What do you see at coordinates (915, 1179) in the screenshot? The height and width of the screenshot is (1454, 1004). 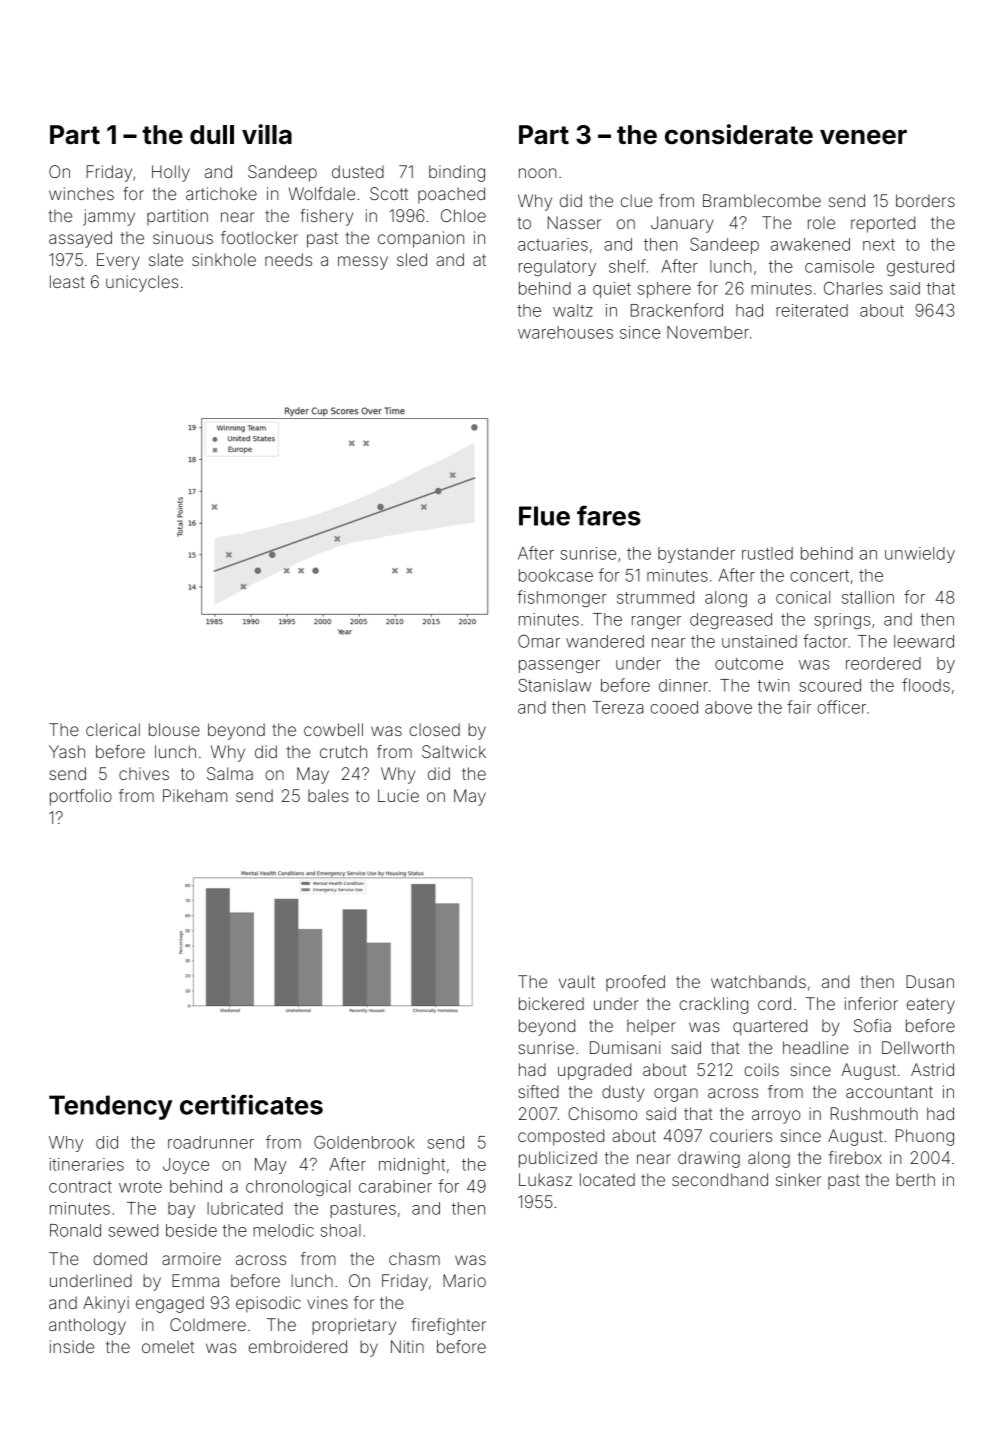 I see `berth` at bounding box center [915, 1179].
